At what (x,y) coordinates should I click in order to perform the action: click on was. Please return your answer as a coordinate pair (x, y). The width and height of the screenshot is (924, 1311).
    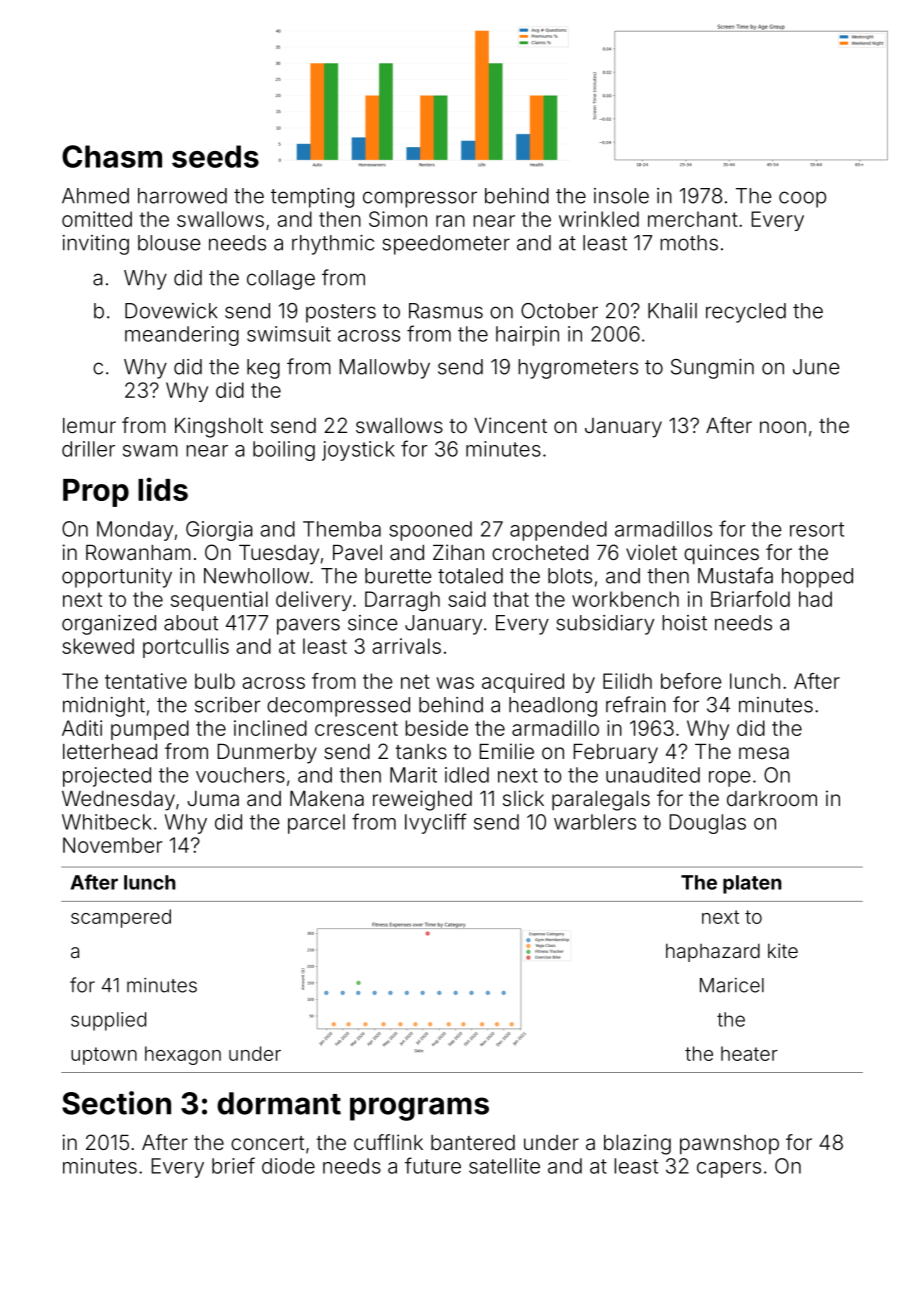
    Looking at the image, I should click on (455, 683).
